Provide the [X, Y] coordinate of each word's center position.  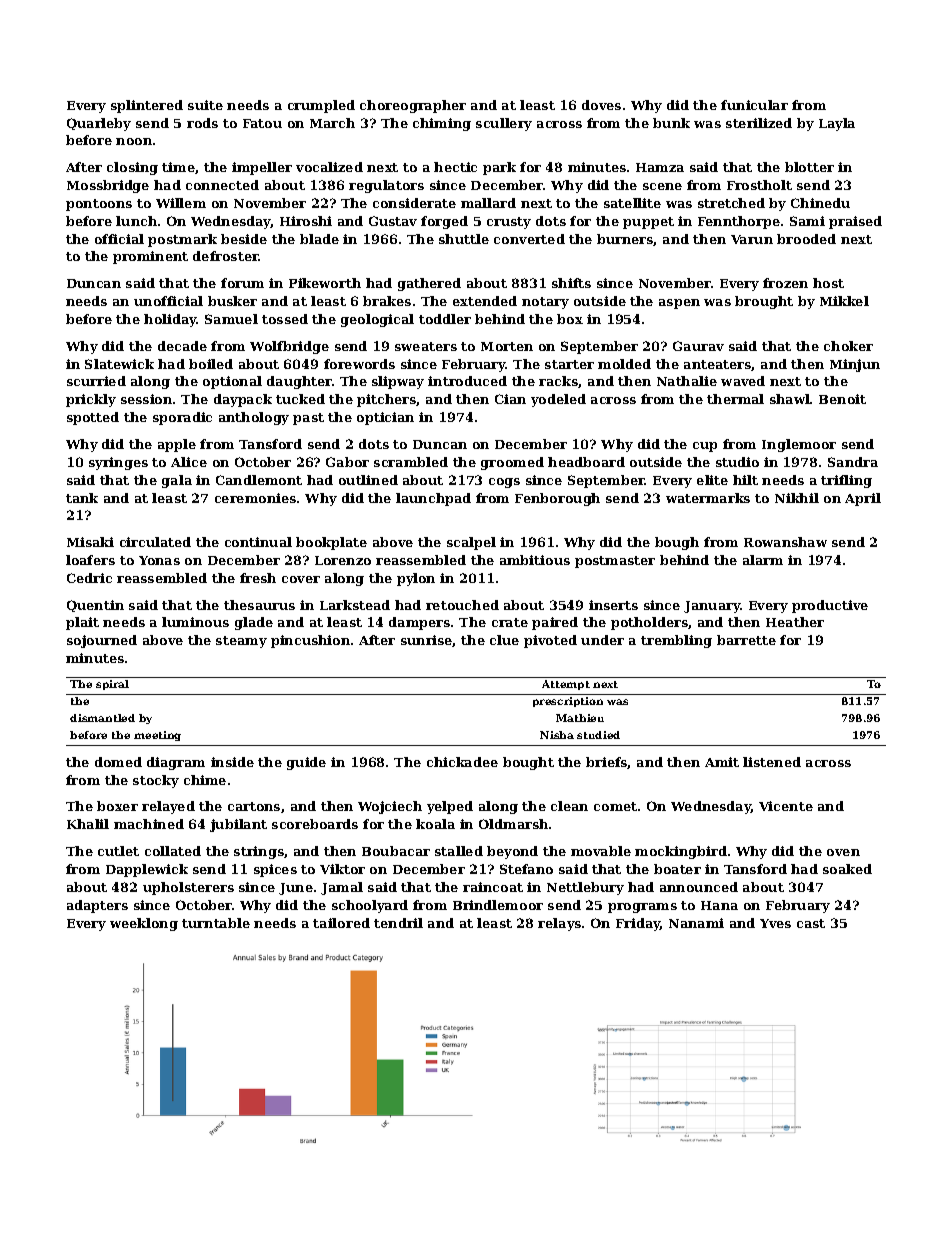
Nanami [696, 923]
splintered [147, 106]
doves [601, 105]
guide [306, 763]
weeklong [144, 924]
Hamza [660, 167]
